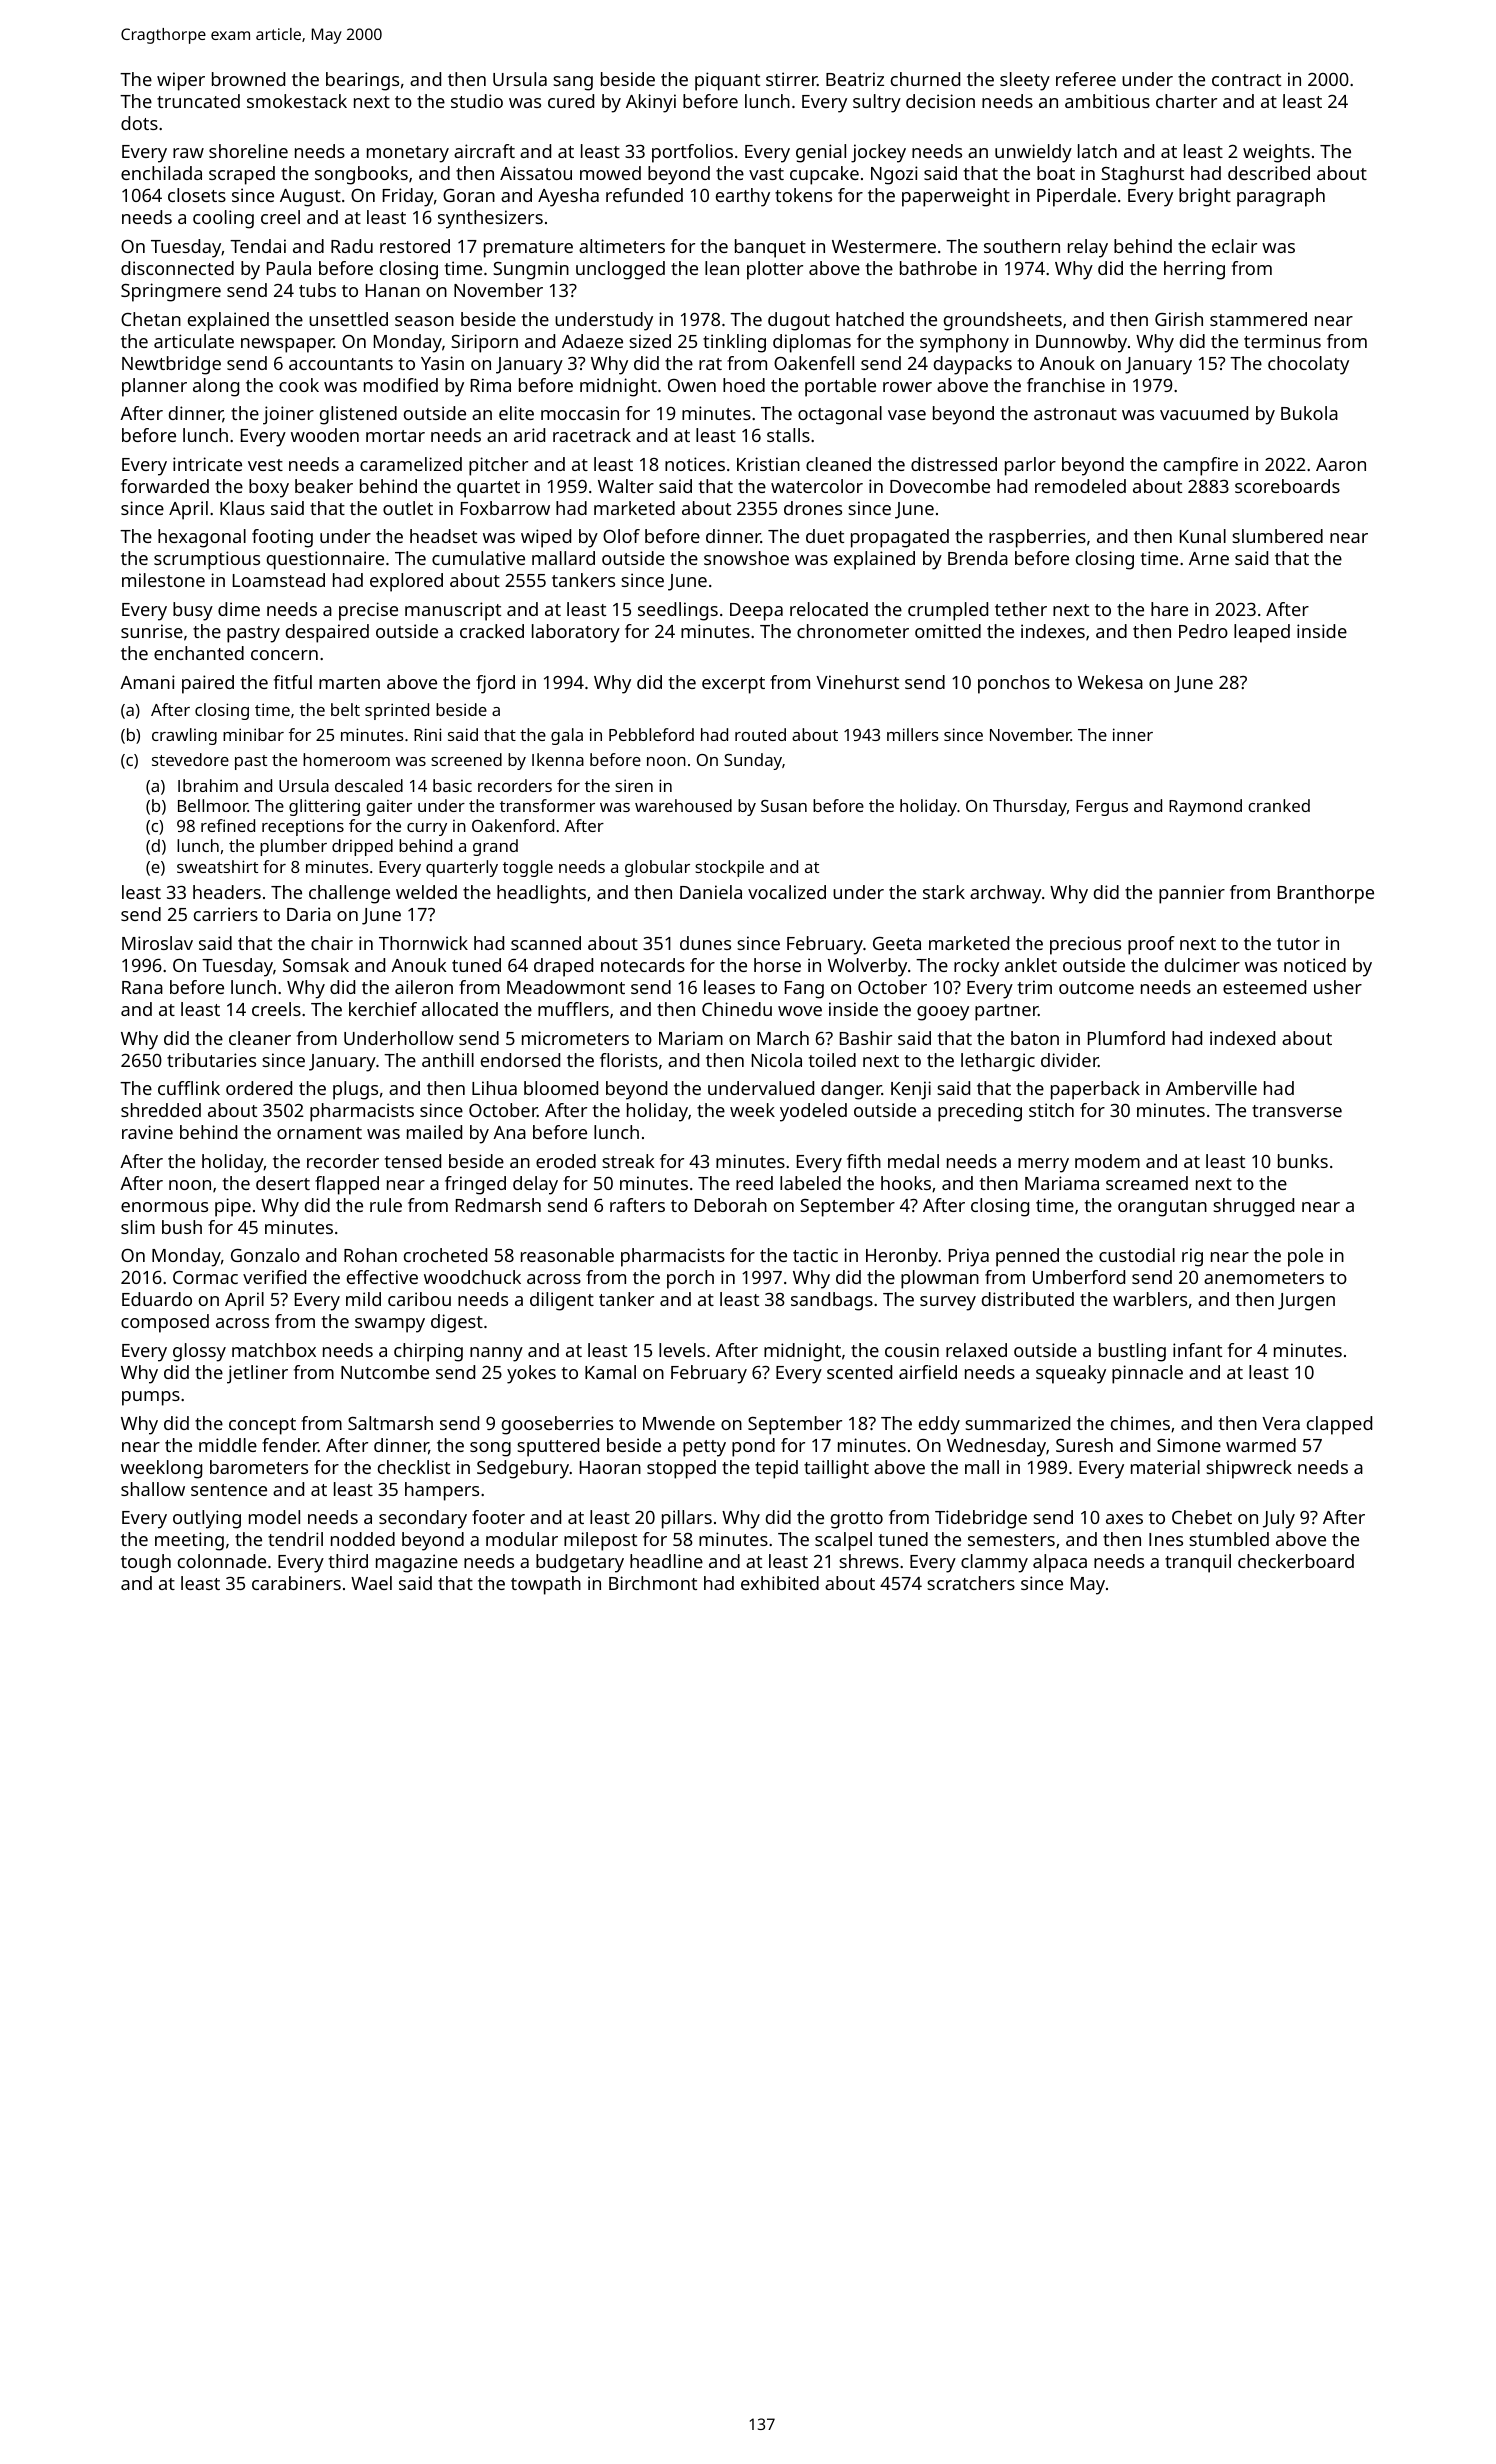 This page has height=2464, width=1496. I want to click on headset, so click(443, 536).
